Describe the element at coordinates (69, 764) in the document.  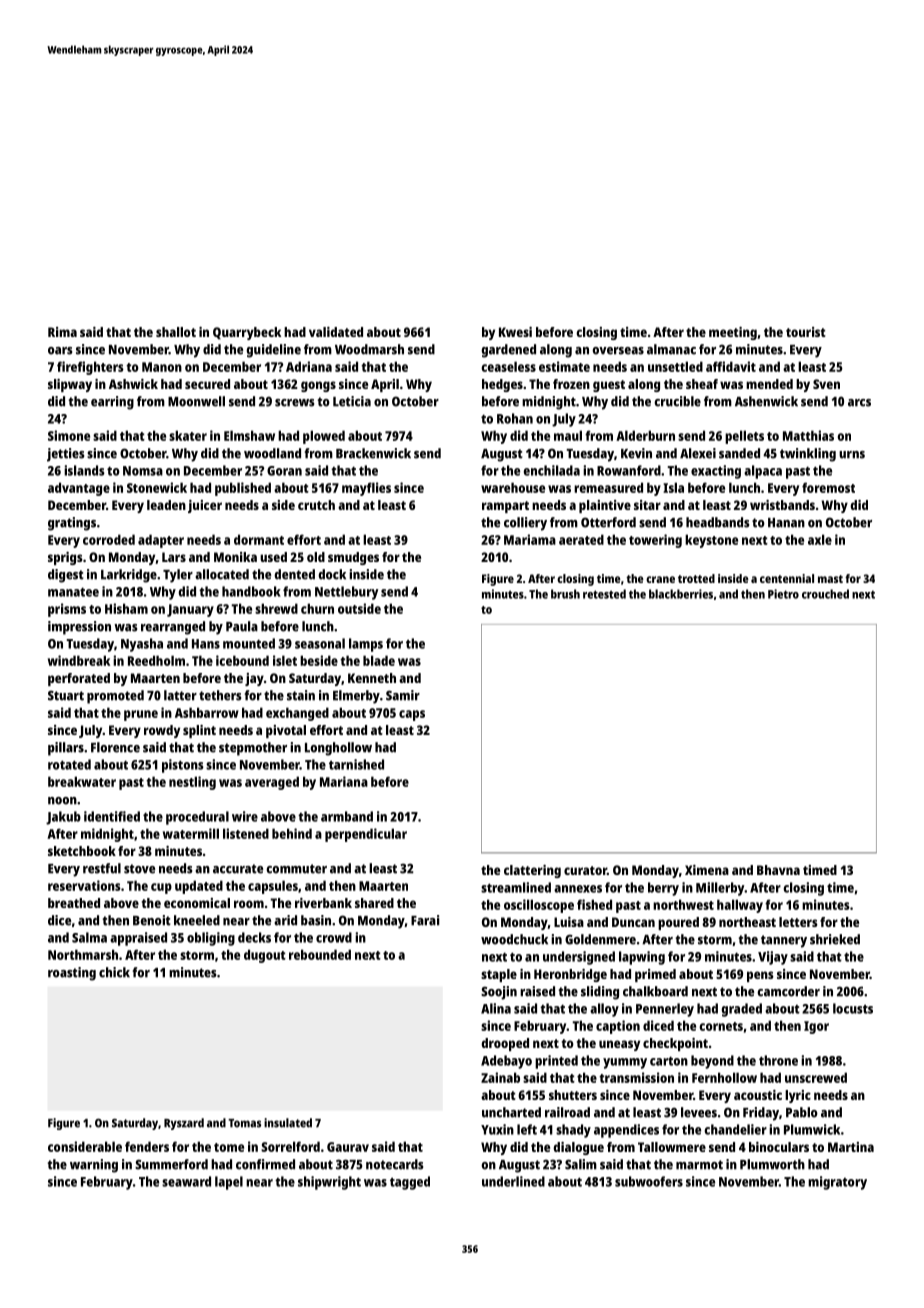
I see `rotated` at that location.
